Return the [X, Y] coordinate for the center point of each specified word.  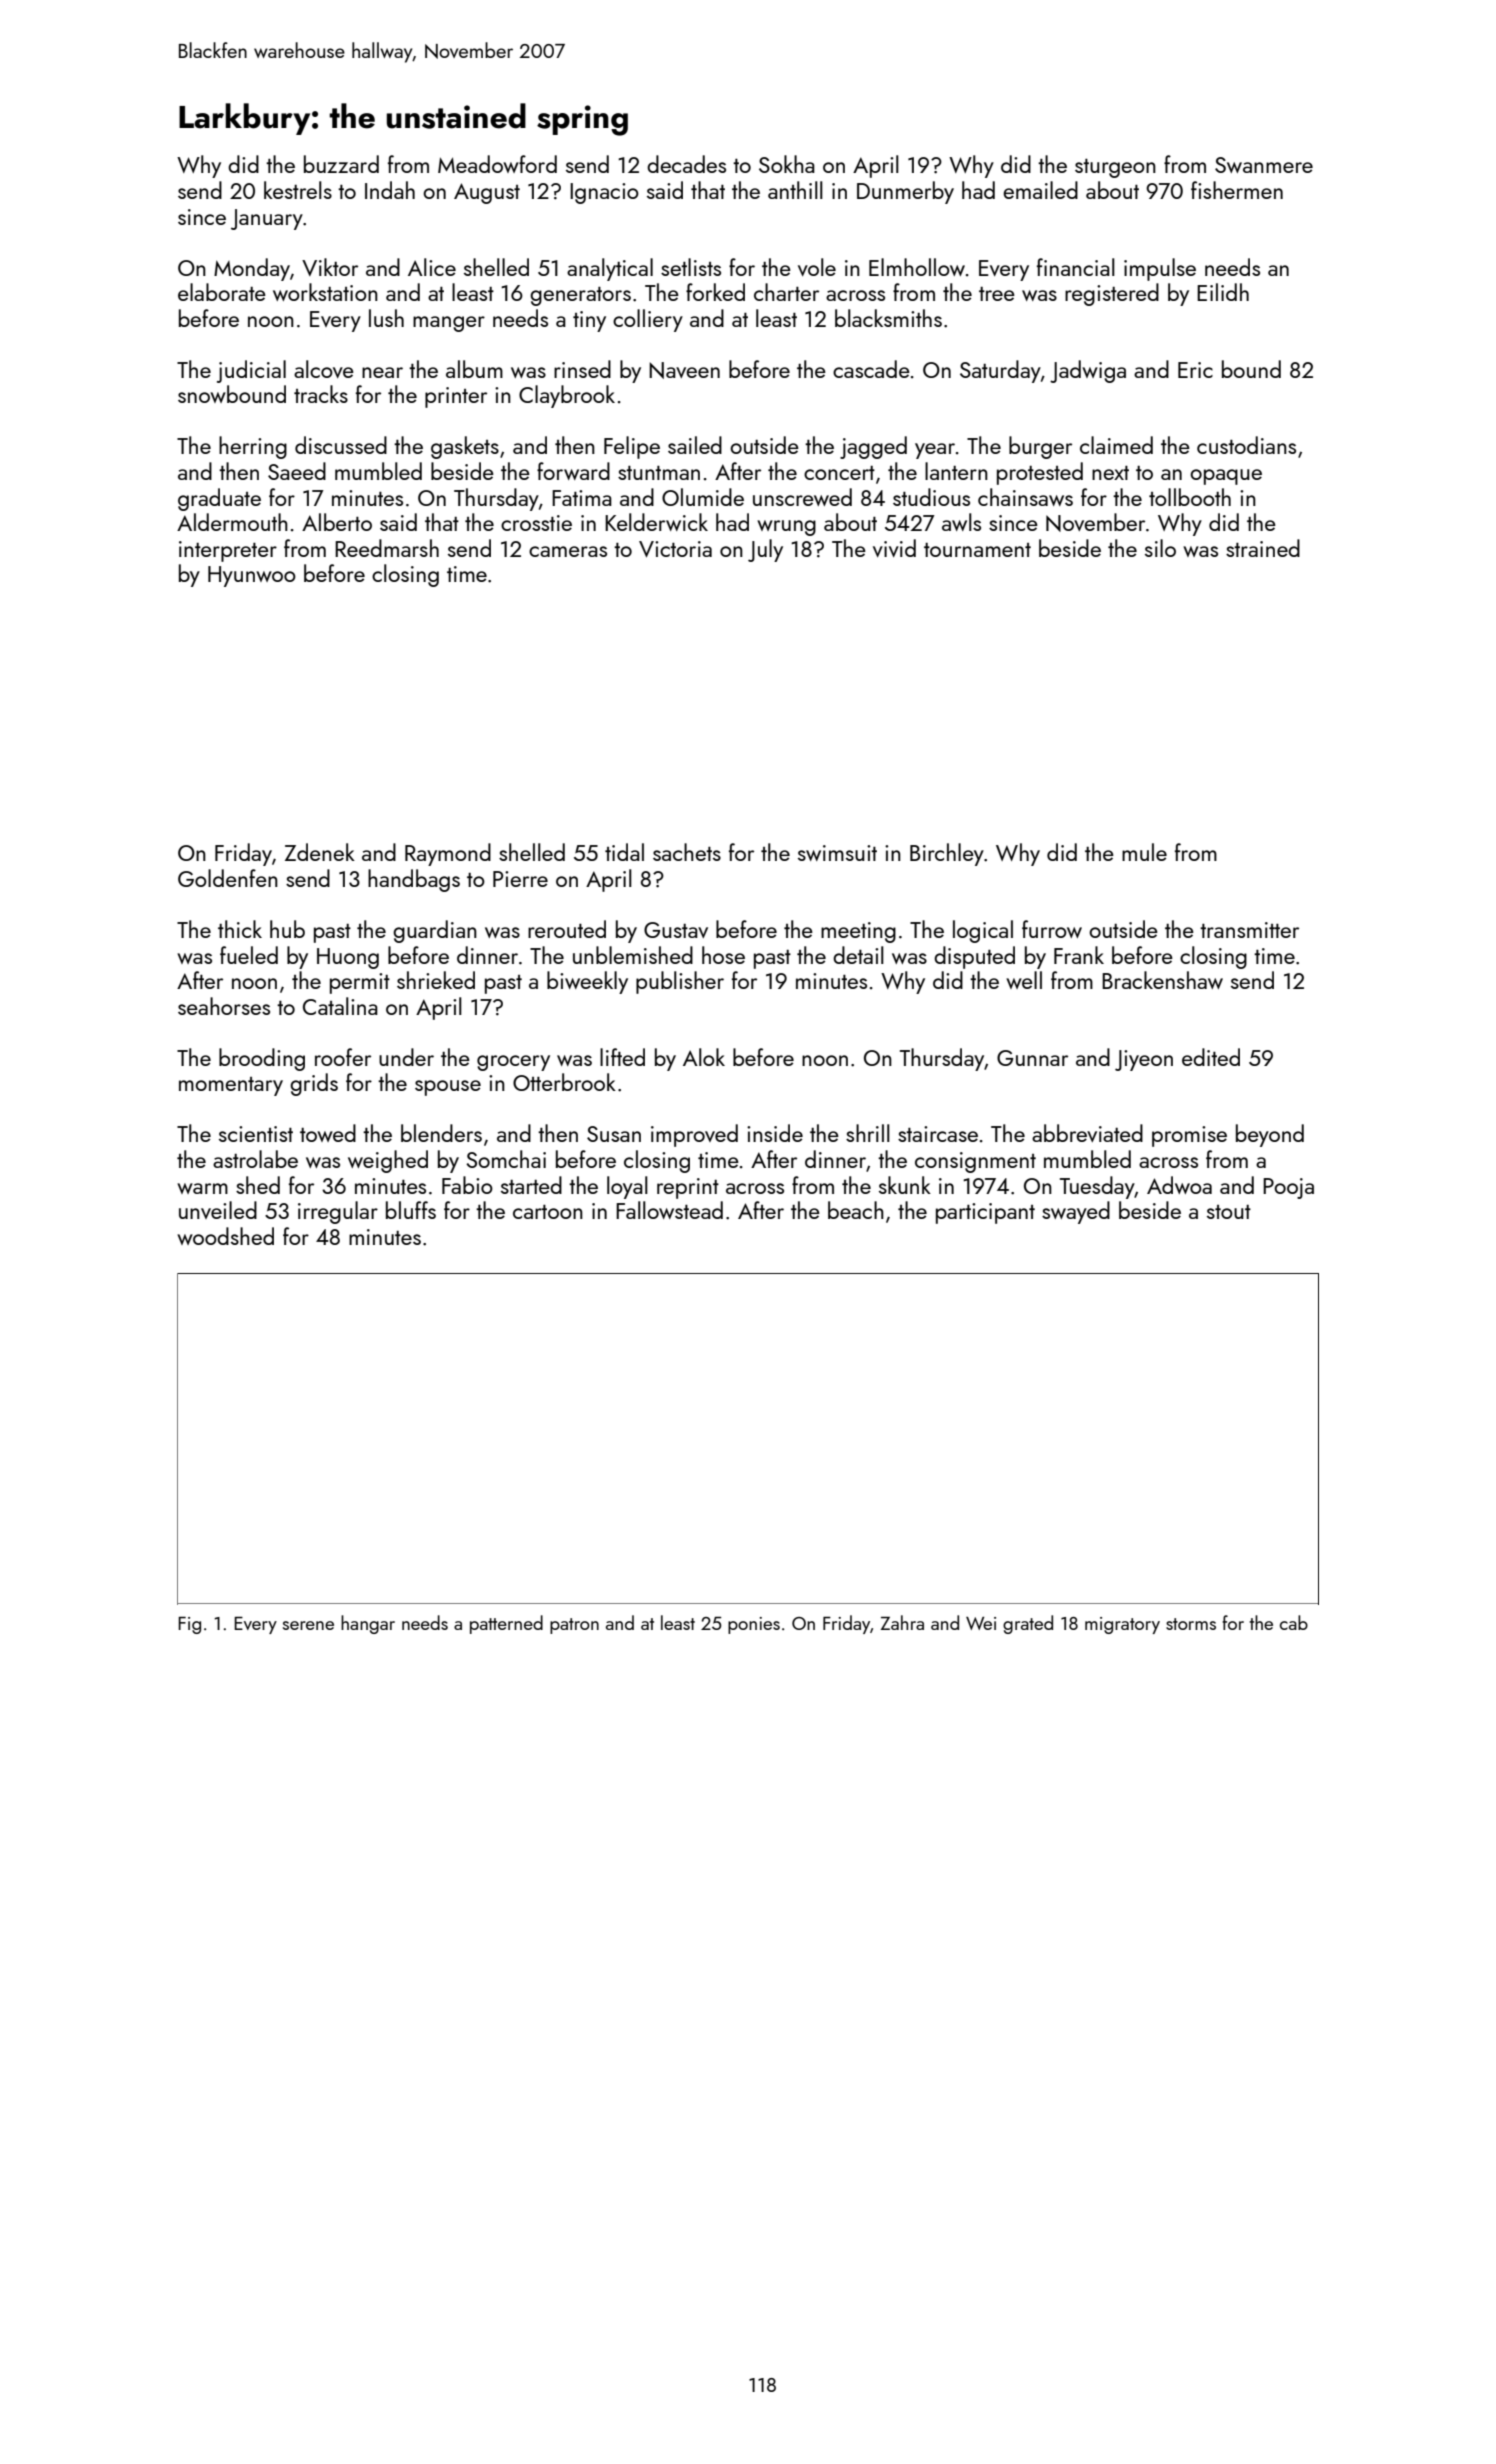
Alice [432, 267]
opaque [1226, 477]
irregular [338, 1212]
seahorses [224, 1006]
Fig [189, 1625]
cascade [871, 369]
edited [1211, 1057]
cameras [568, 551]
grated [1028, 1624]
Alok [704, 1057]
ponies [754, 1625]
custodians [1246, 445]
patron [574, 1626]
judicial [251, 371]
